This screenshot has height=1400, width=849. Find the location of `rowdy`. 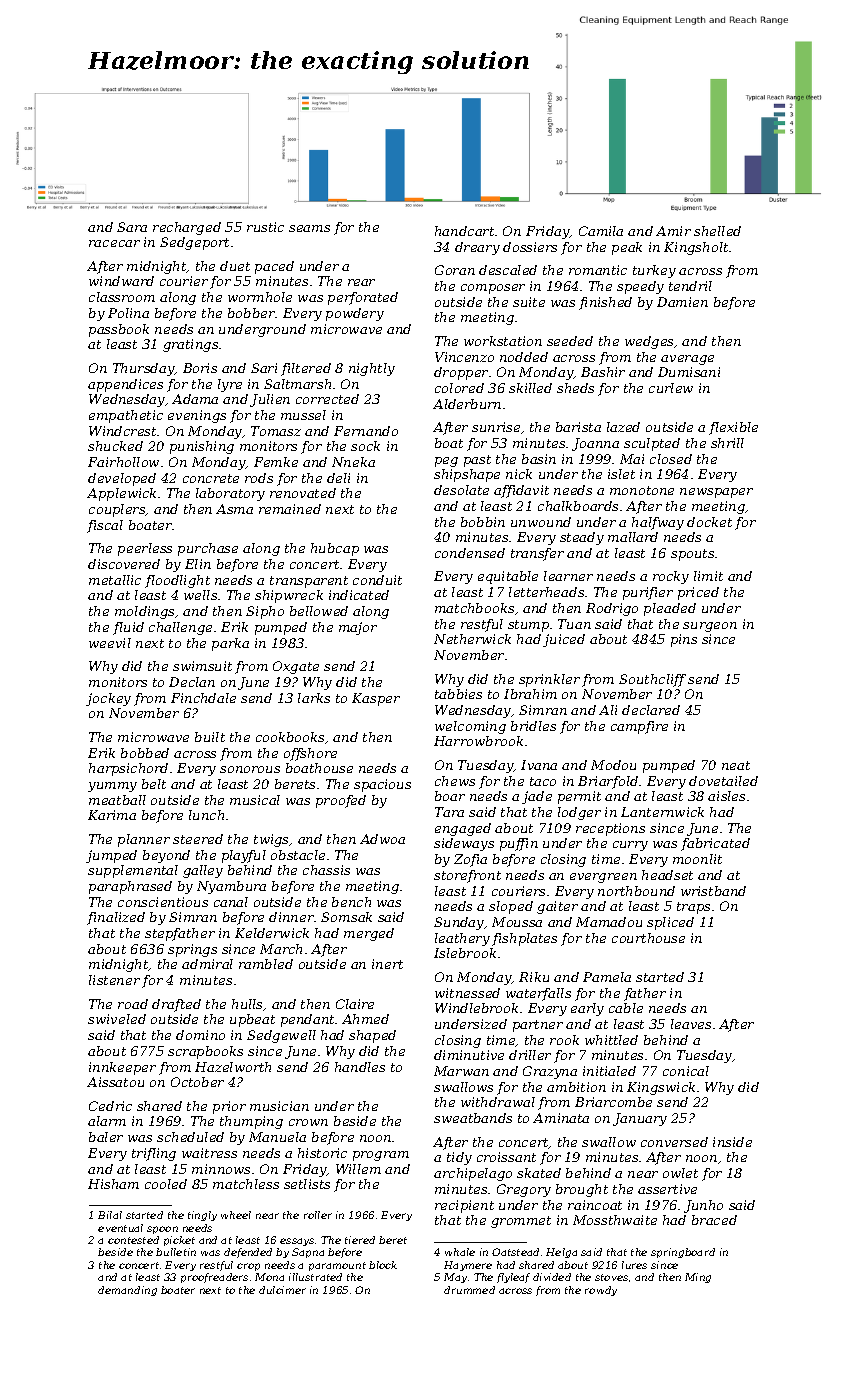

rowdy is located at coordinates (601, 1291).
